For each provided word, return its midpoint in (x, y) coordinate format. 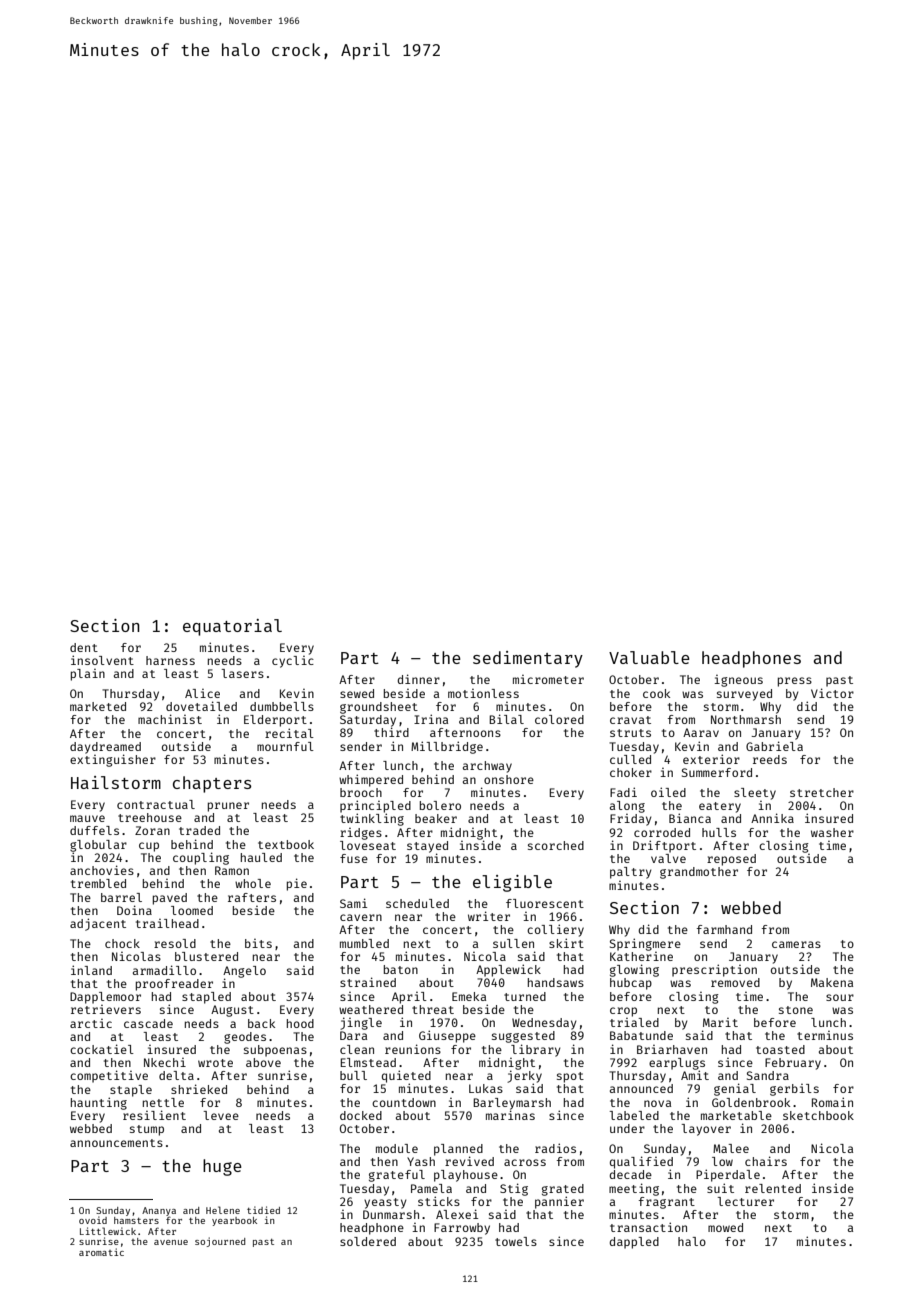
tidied (263, 1210)
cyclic (293, 662)
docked (361, 1115)
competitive (109, 1076)
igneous (738, 681)
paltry (631, 873)
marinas (510, 1115)
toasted (780, 1049)
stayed (427, 847)
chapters (212, 784)
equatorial (232, 627)
